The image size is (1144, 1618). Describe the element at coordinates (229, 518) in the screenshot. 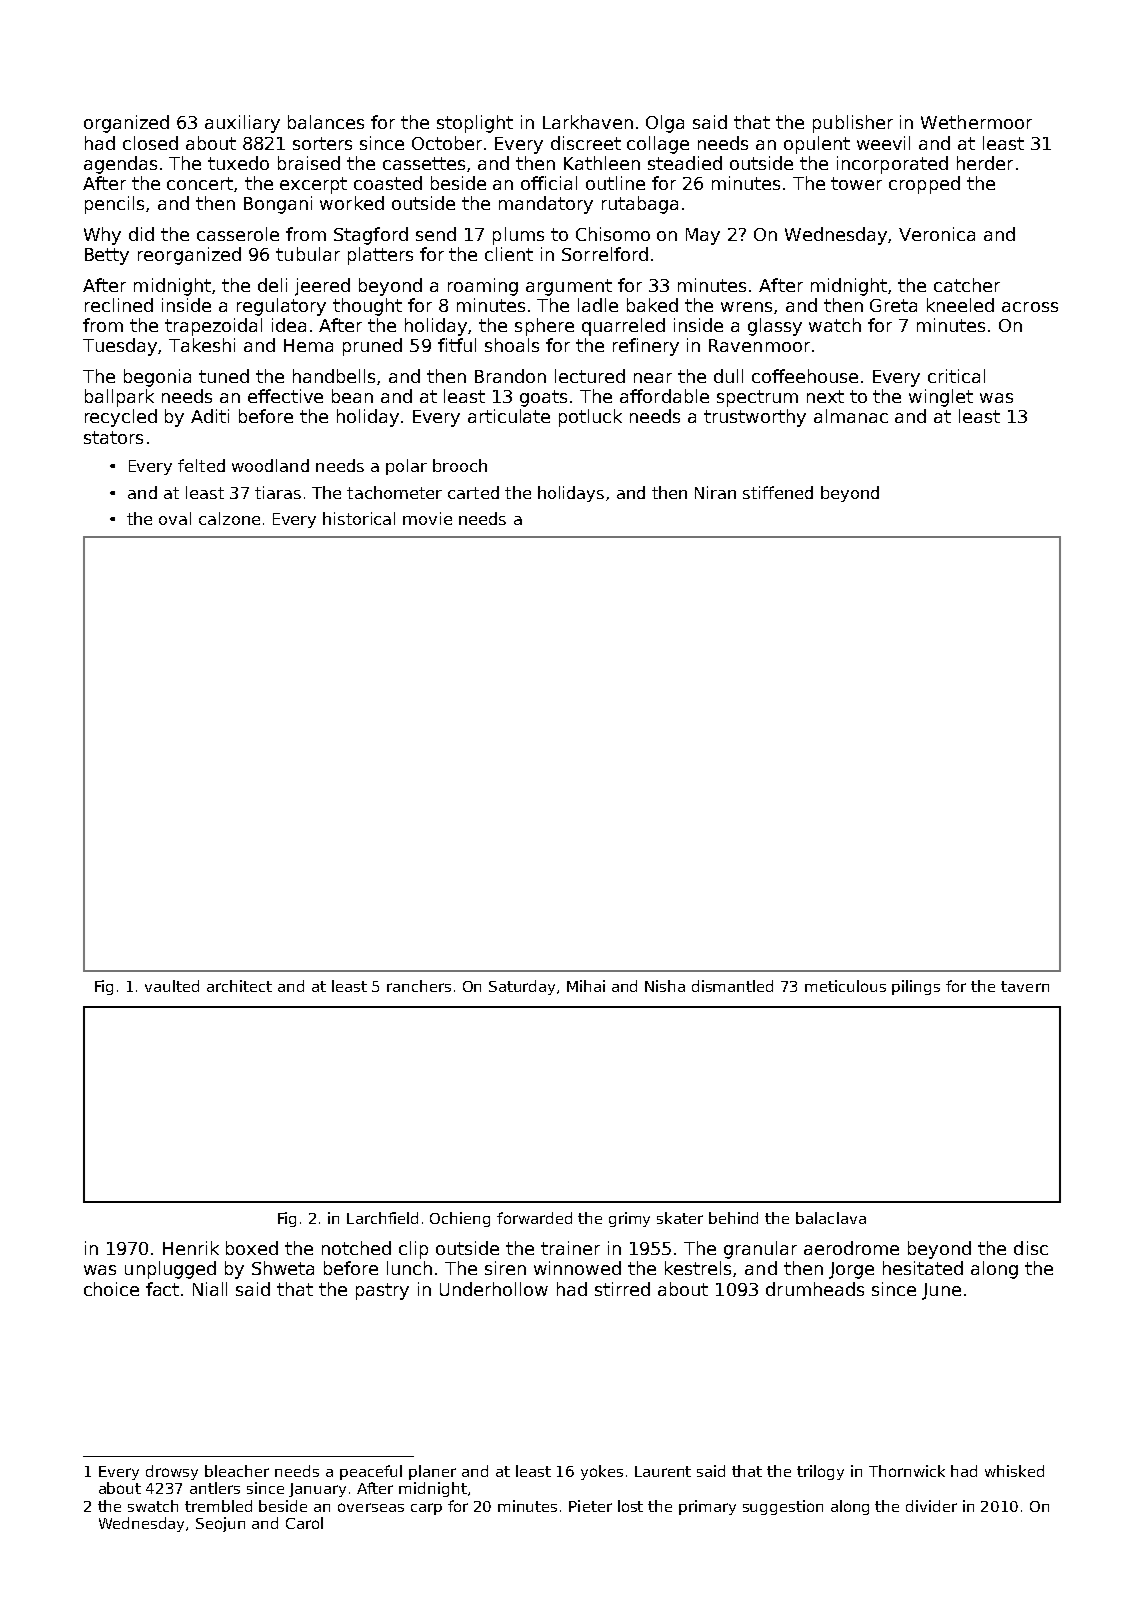

I see `calzone` at that location.
